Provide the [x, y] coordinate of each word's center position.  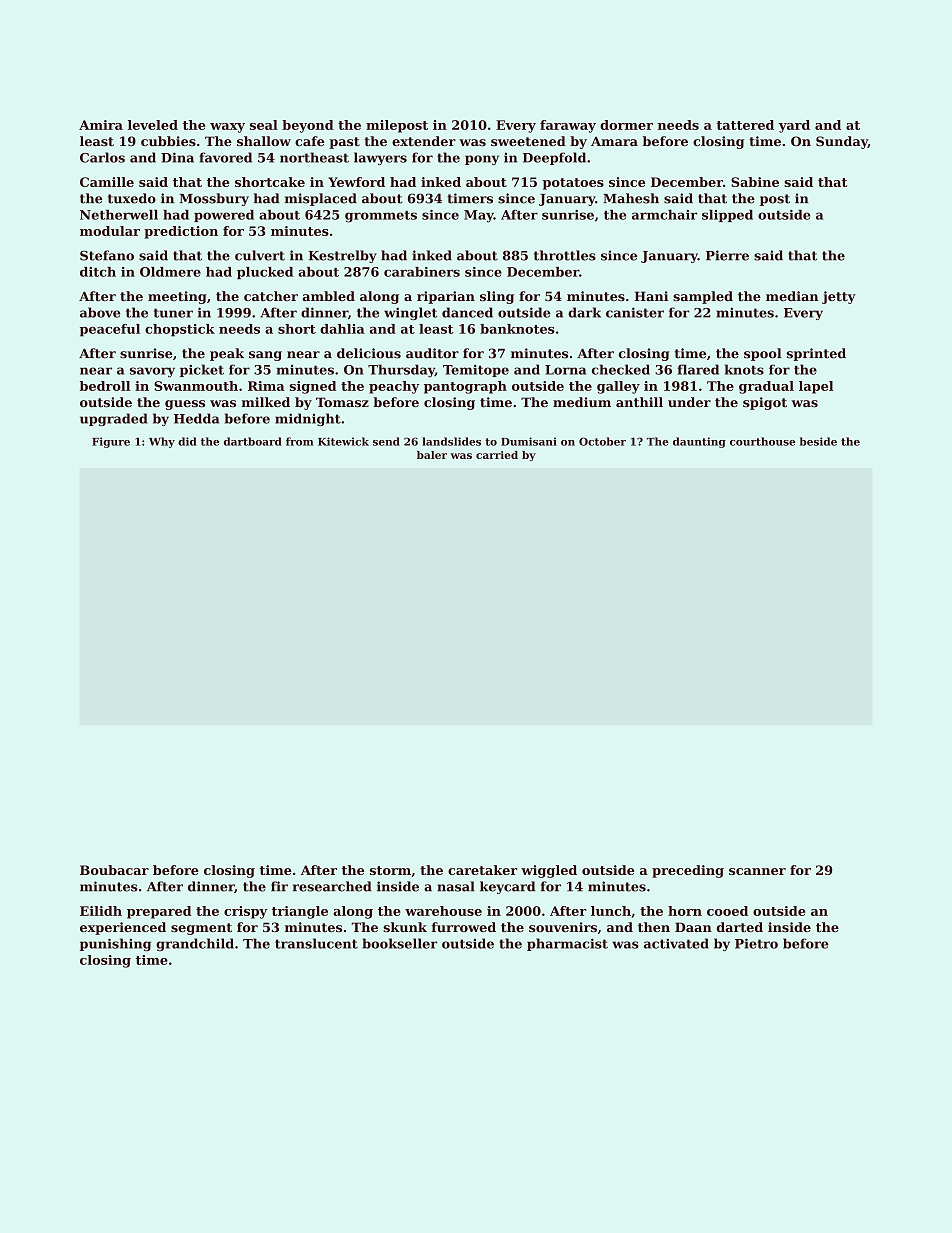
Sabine [755, 182]
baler [432, 455]
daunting [699, 442]
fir [279, 886]
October [602, 441]
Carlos [102, 157]
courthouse [762, 441]
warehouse [443, 911]
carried [497, 455]
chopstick [180, 330]
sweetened [528, 141]
